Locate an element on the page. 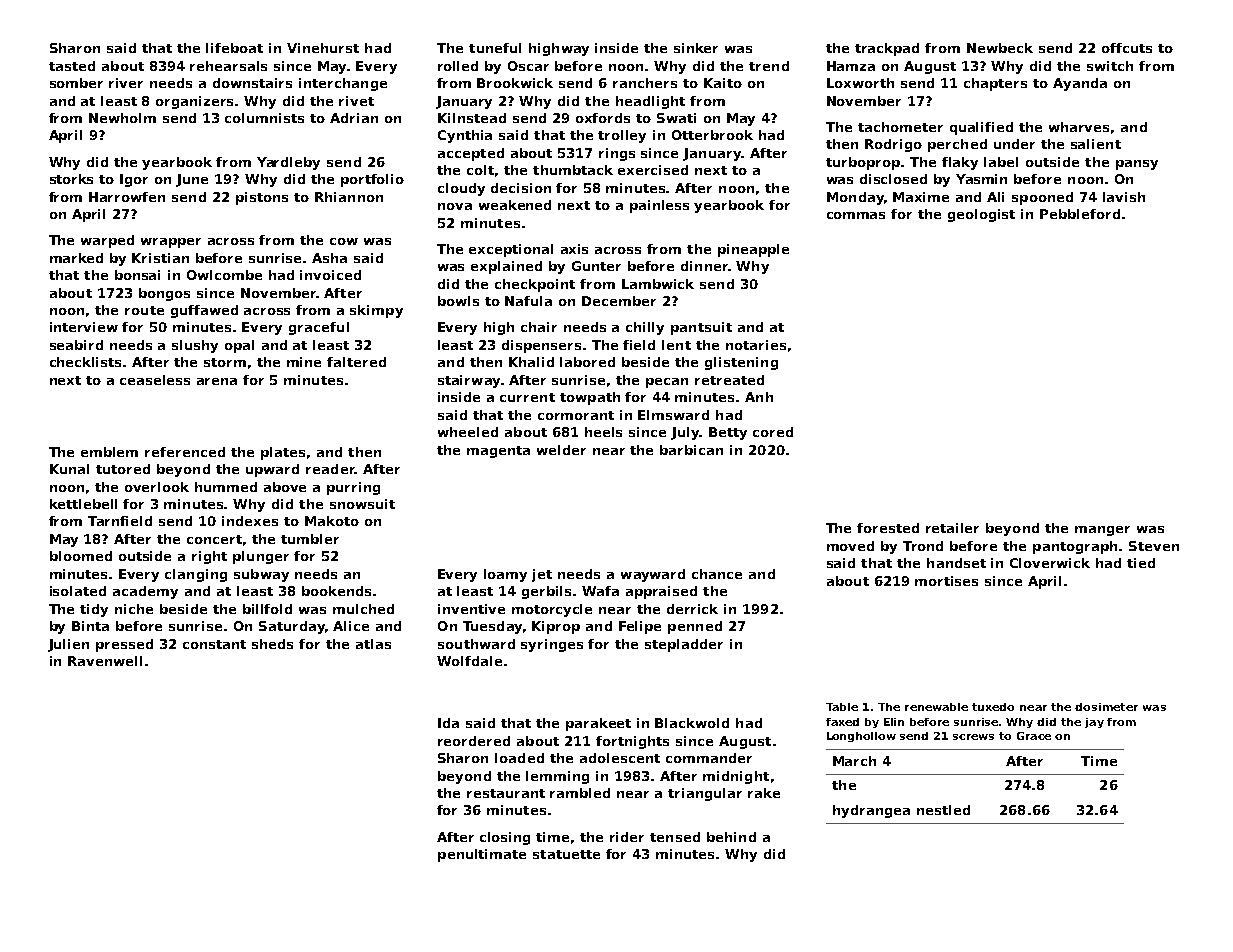 This document has width=1233, height=952. geologist is located at coordinates (981, 215).
